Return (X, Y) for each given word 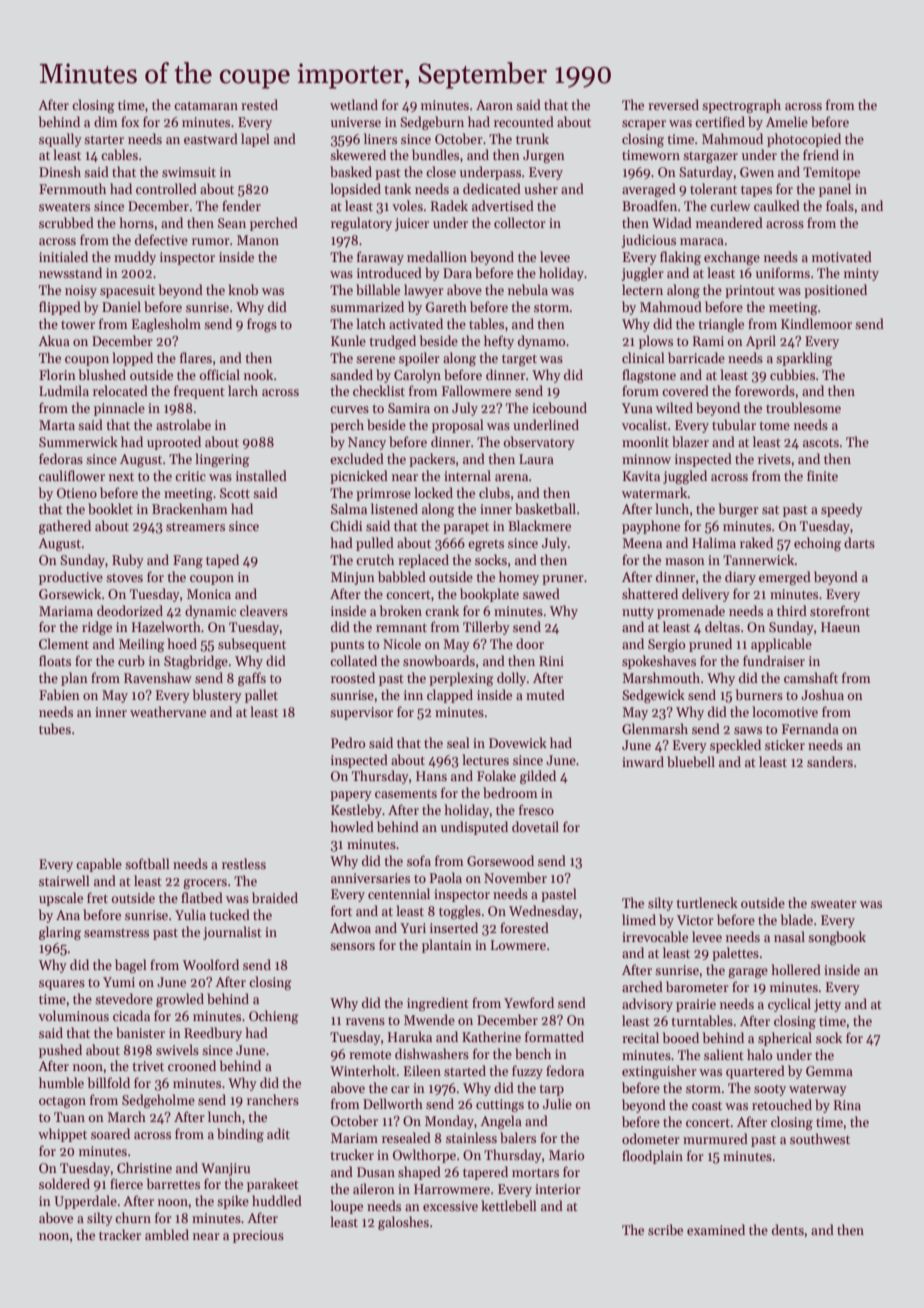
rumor (211, 241)
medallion (437, 256)
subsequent (252, 645)
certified (720, 121)
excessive (450, 1206)
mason (685, 561)
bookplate (489, 595)
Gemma (829, 1071)
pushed (60, 1051)
